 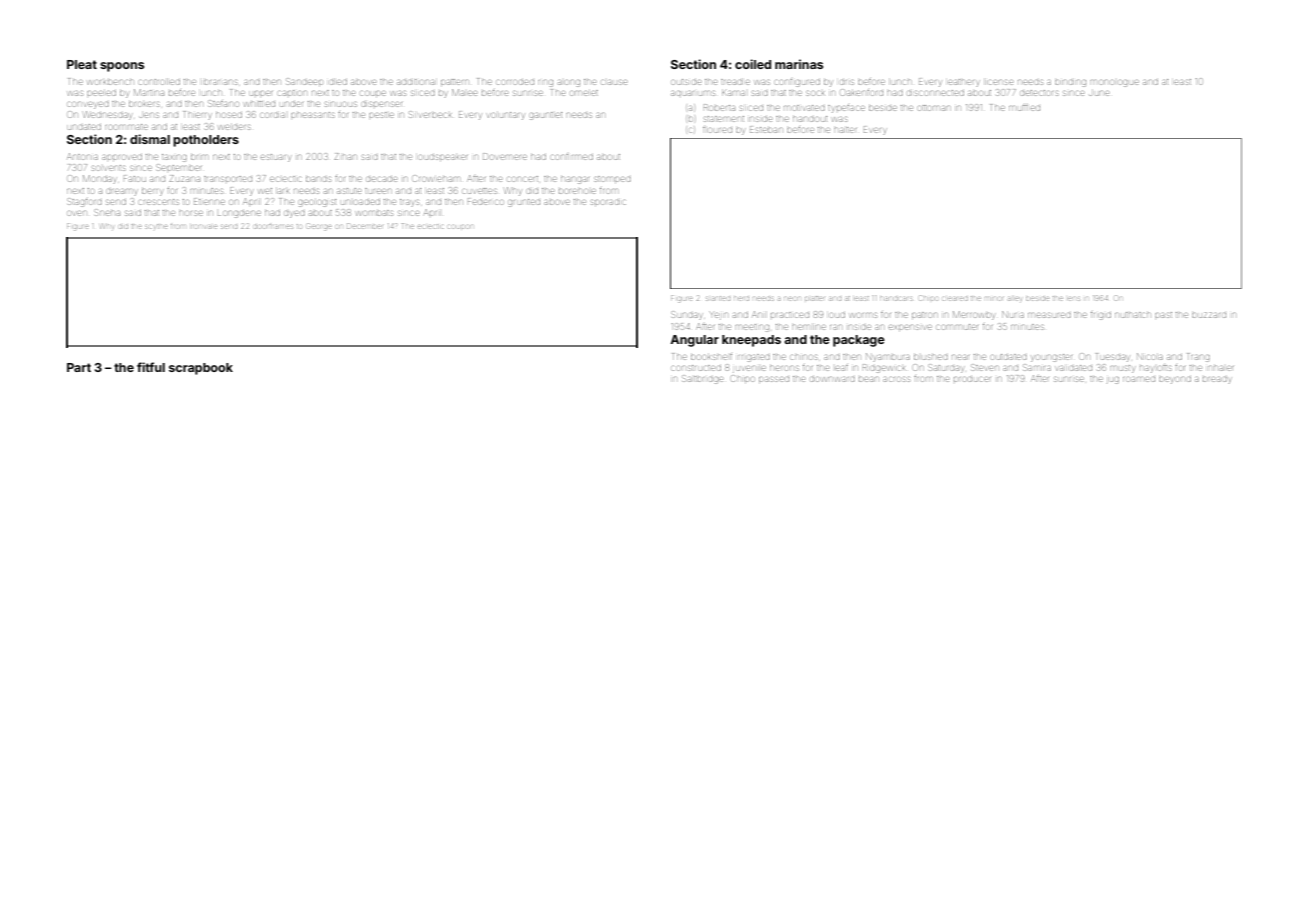 I want to click on halter, so click(x=845, y=130).
